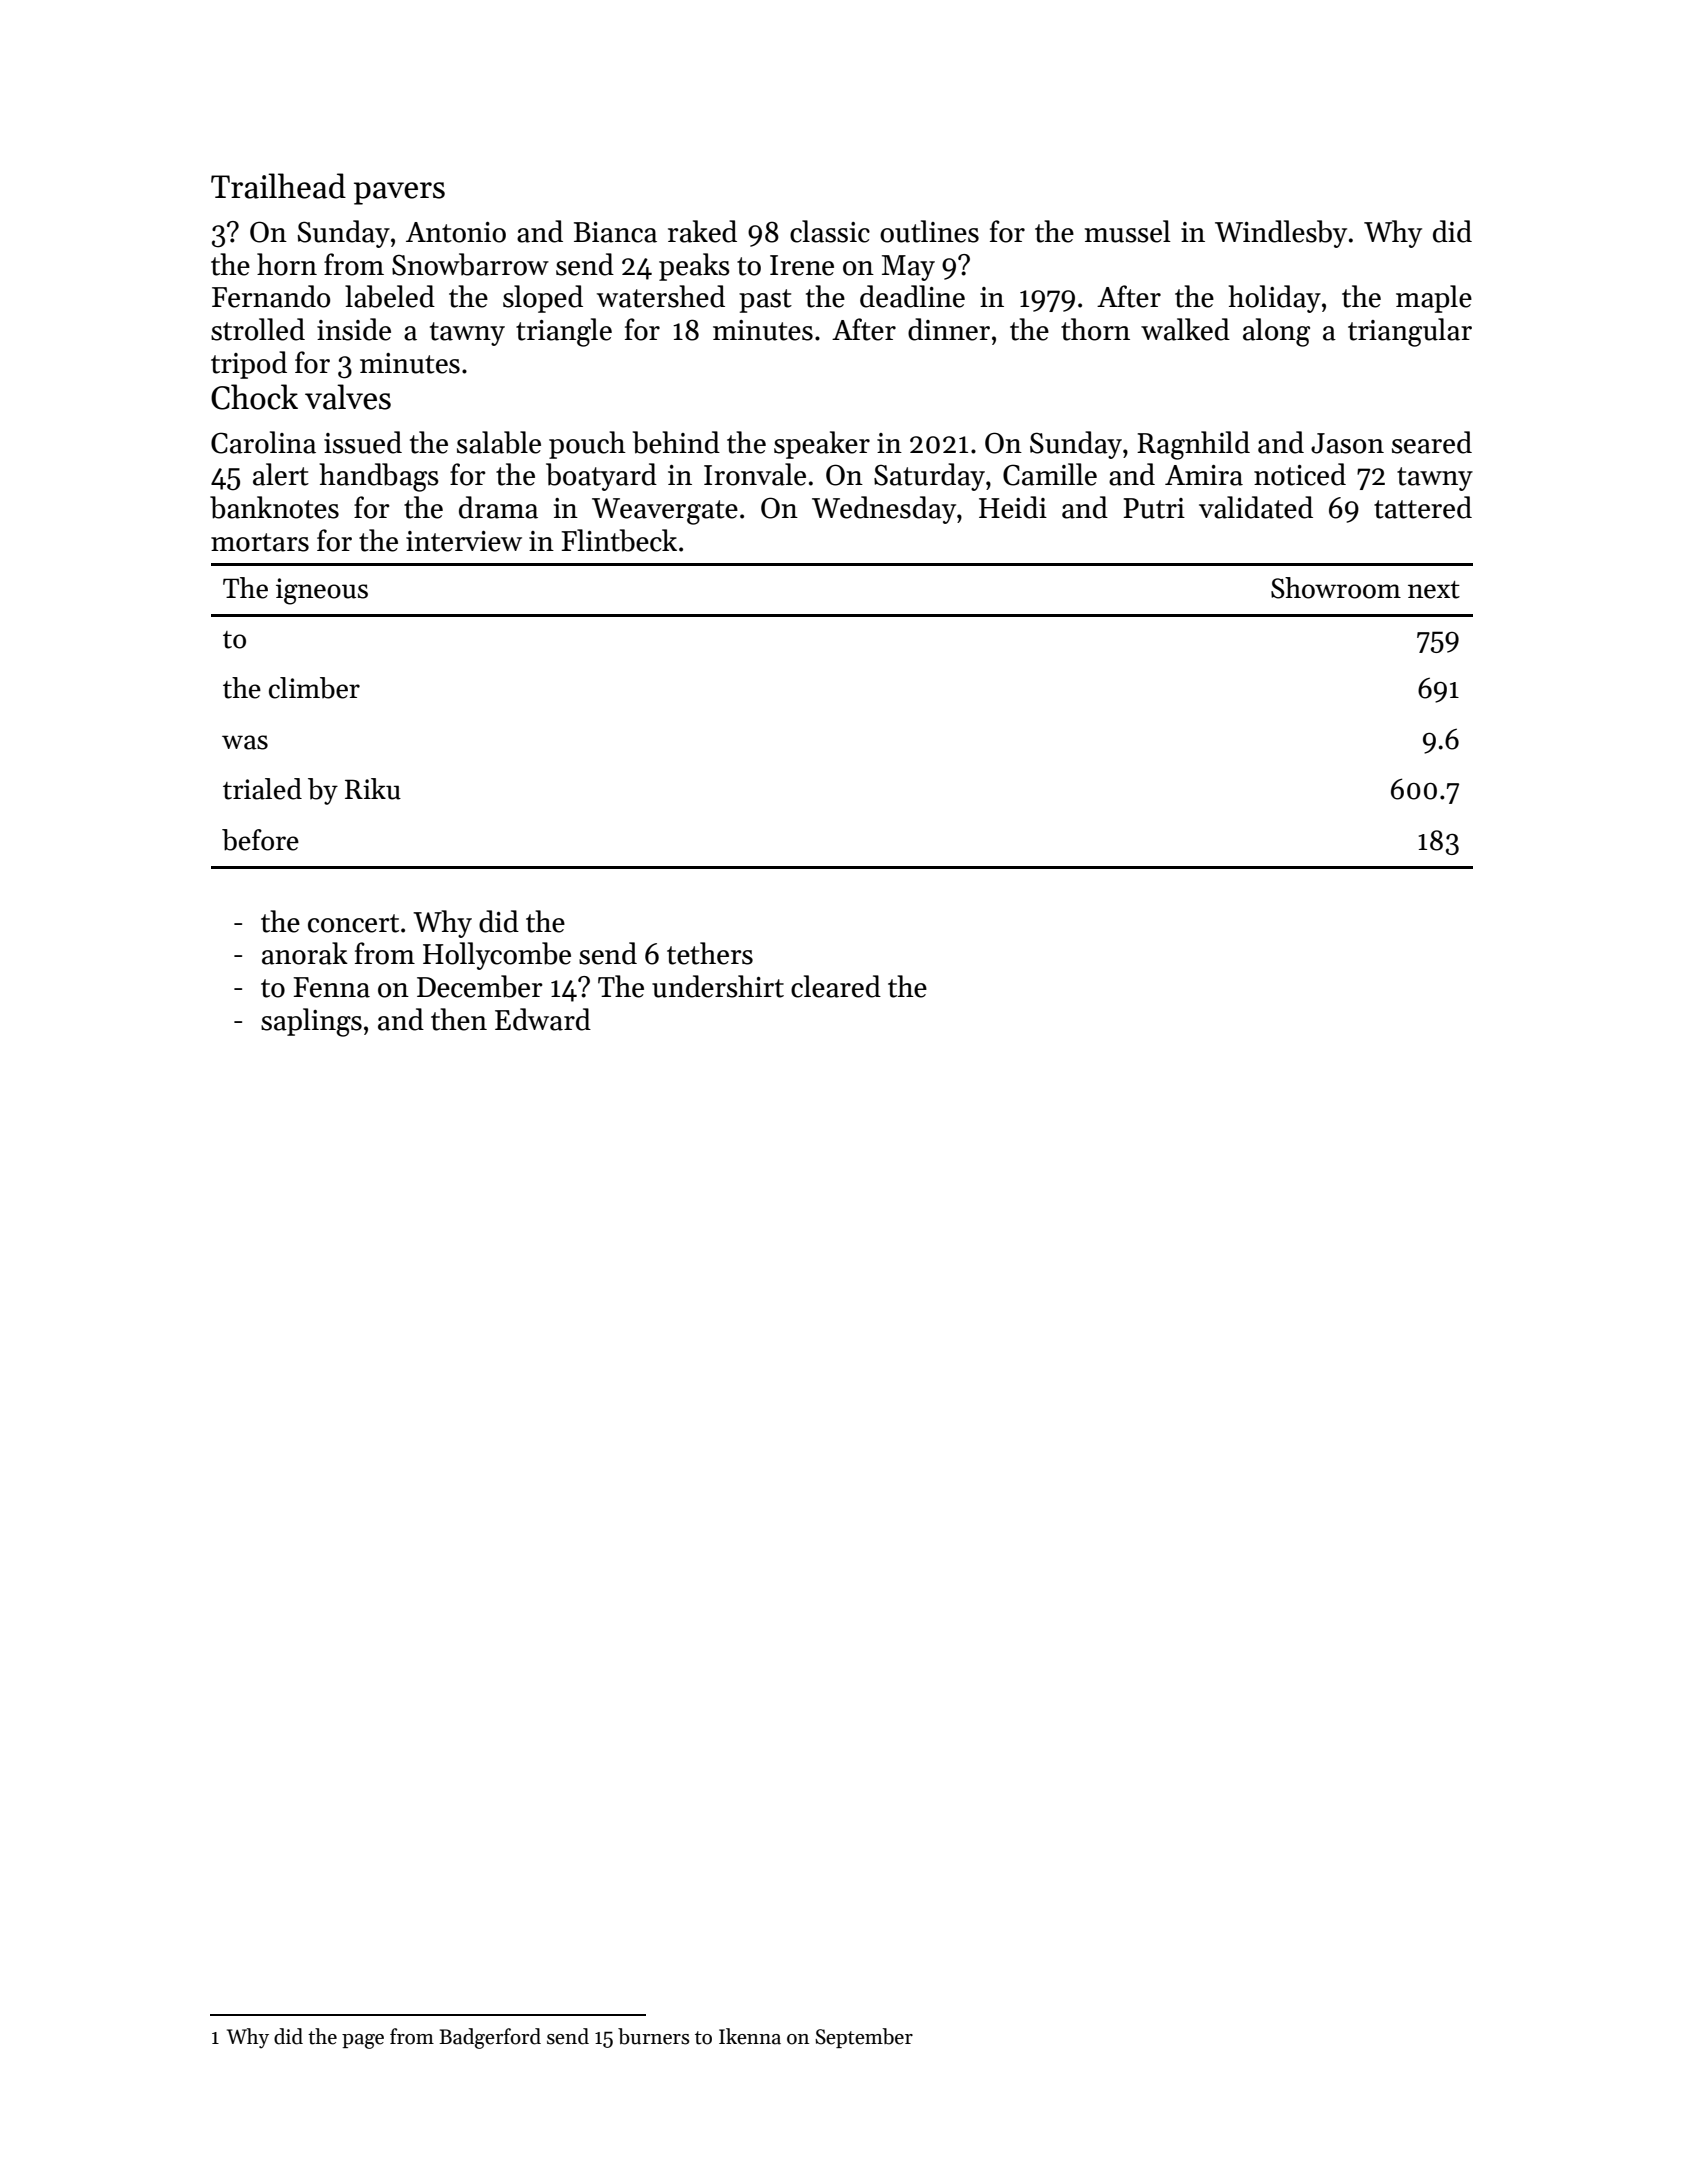 Image resolution: width=1683 pixels, height=2178 pixels. Describe the element at coordinates (497, 956) in the screenshot. I see `Hollycombe` at that location.
